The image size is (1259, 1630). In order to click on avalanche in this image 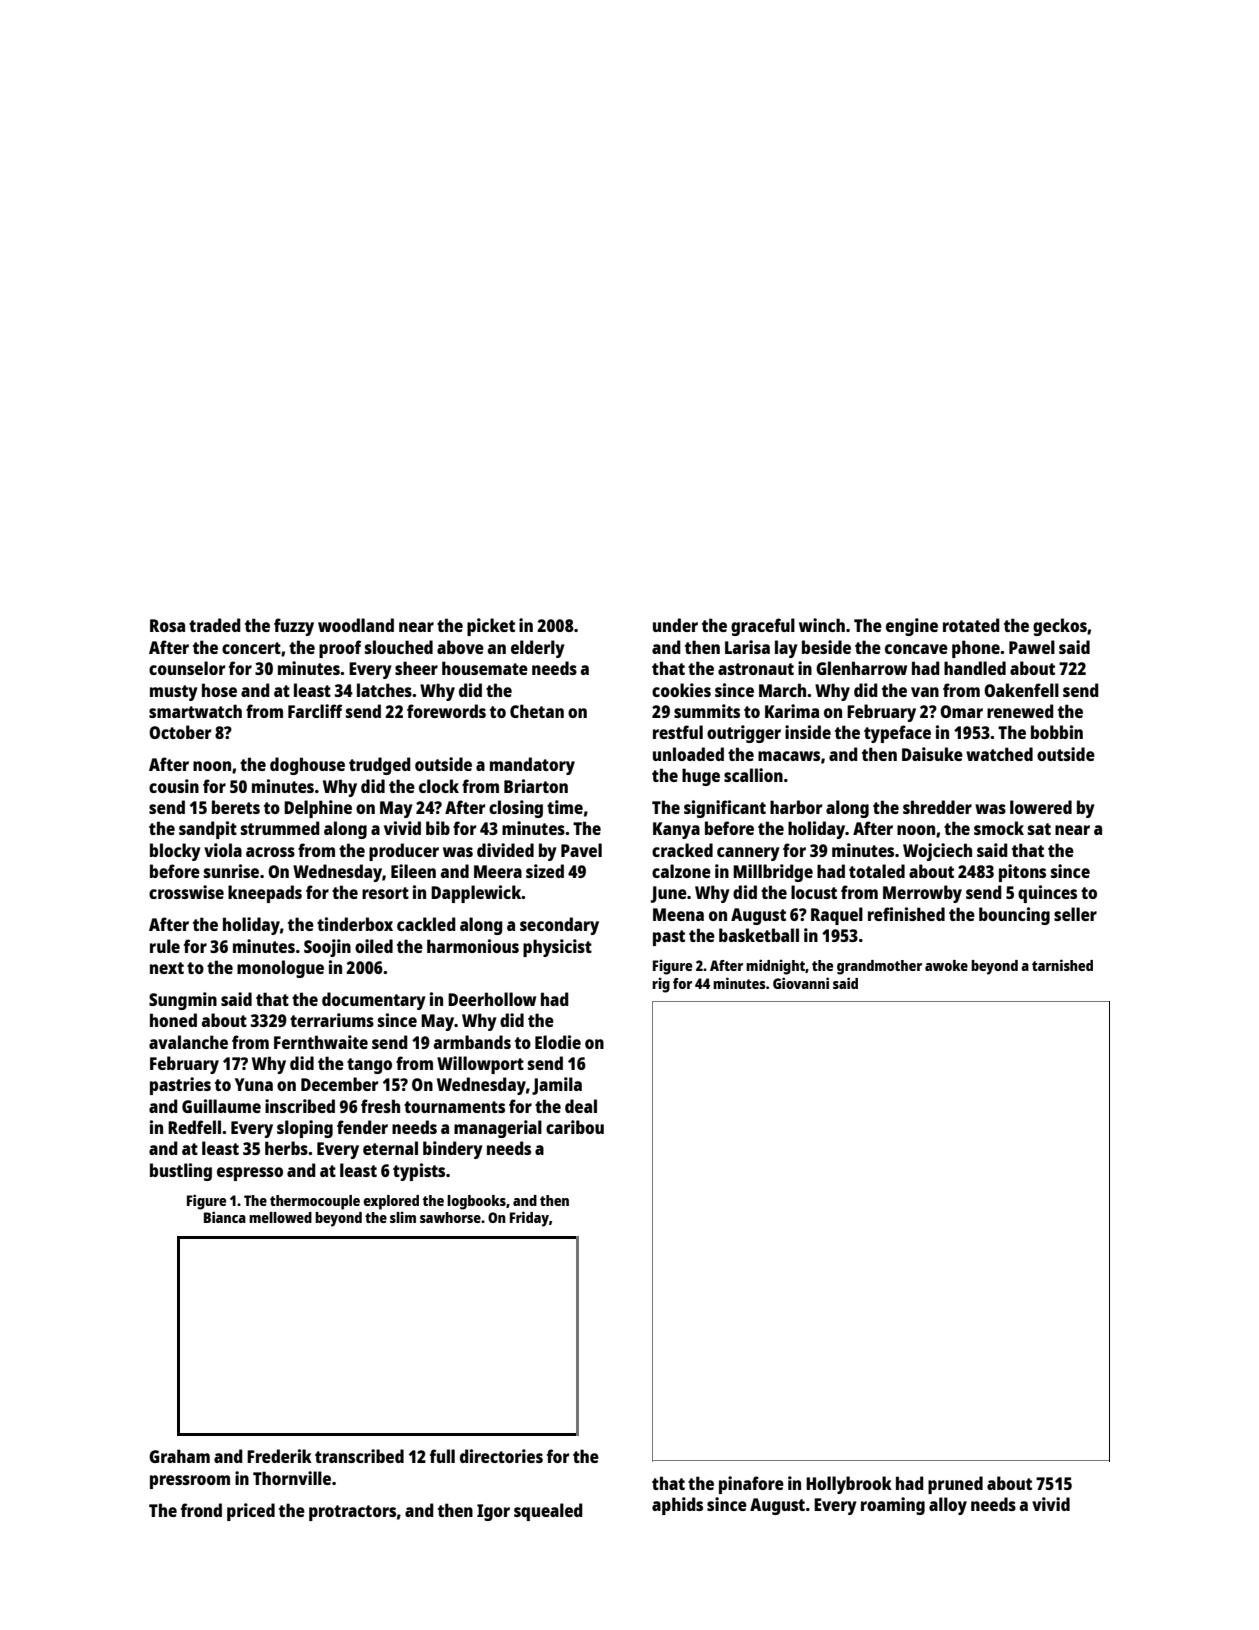, I will do `click(188, 1042)`.
